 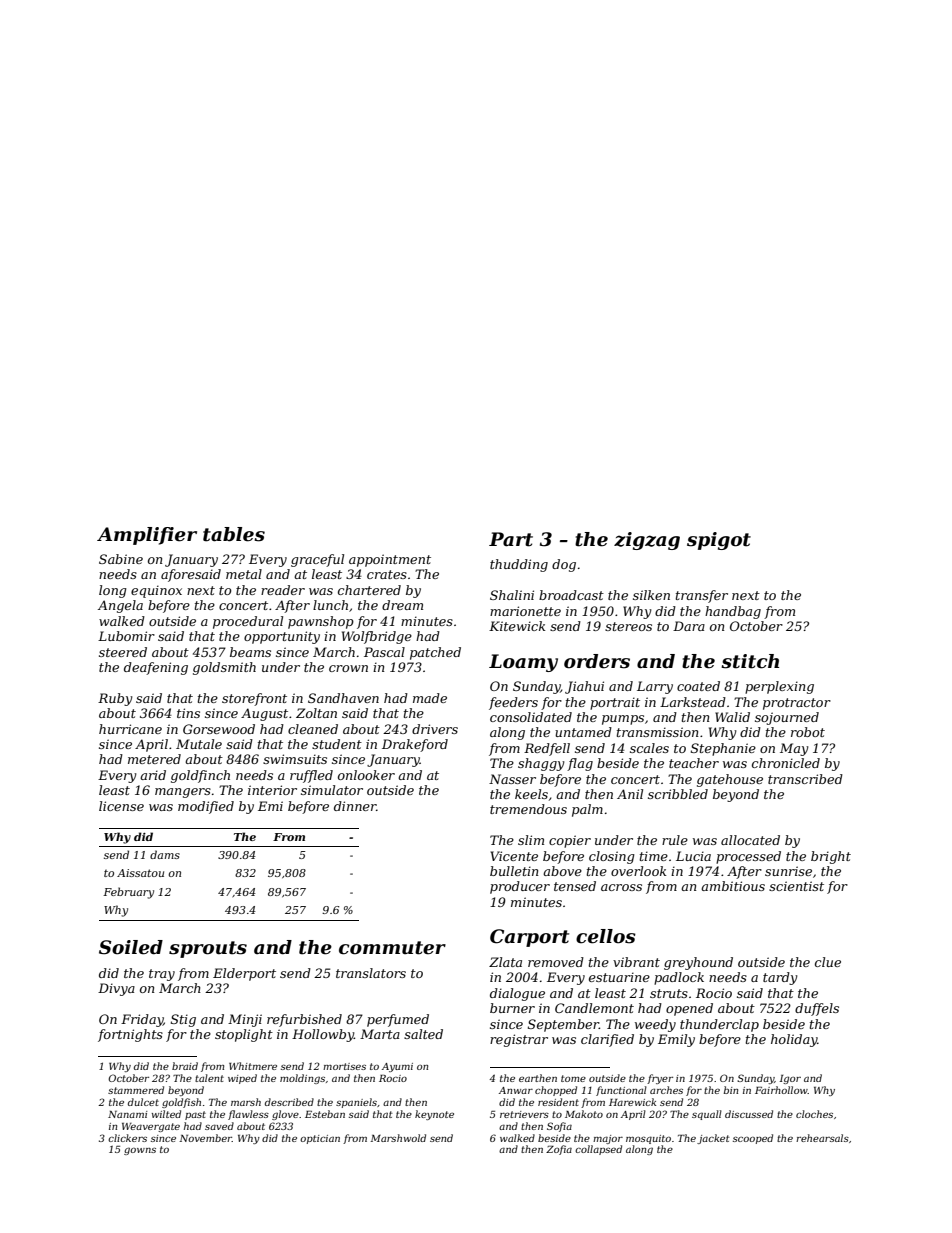 What do you see at coordinates (563, 1025) in the screenshot?
I see `September` at bounding box center [563, 1025].
